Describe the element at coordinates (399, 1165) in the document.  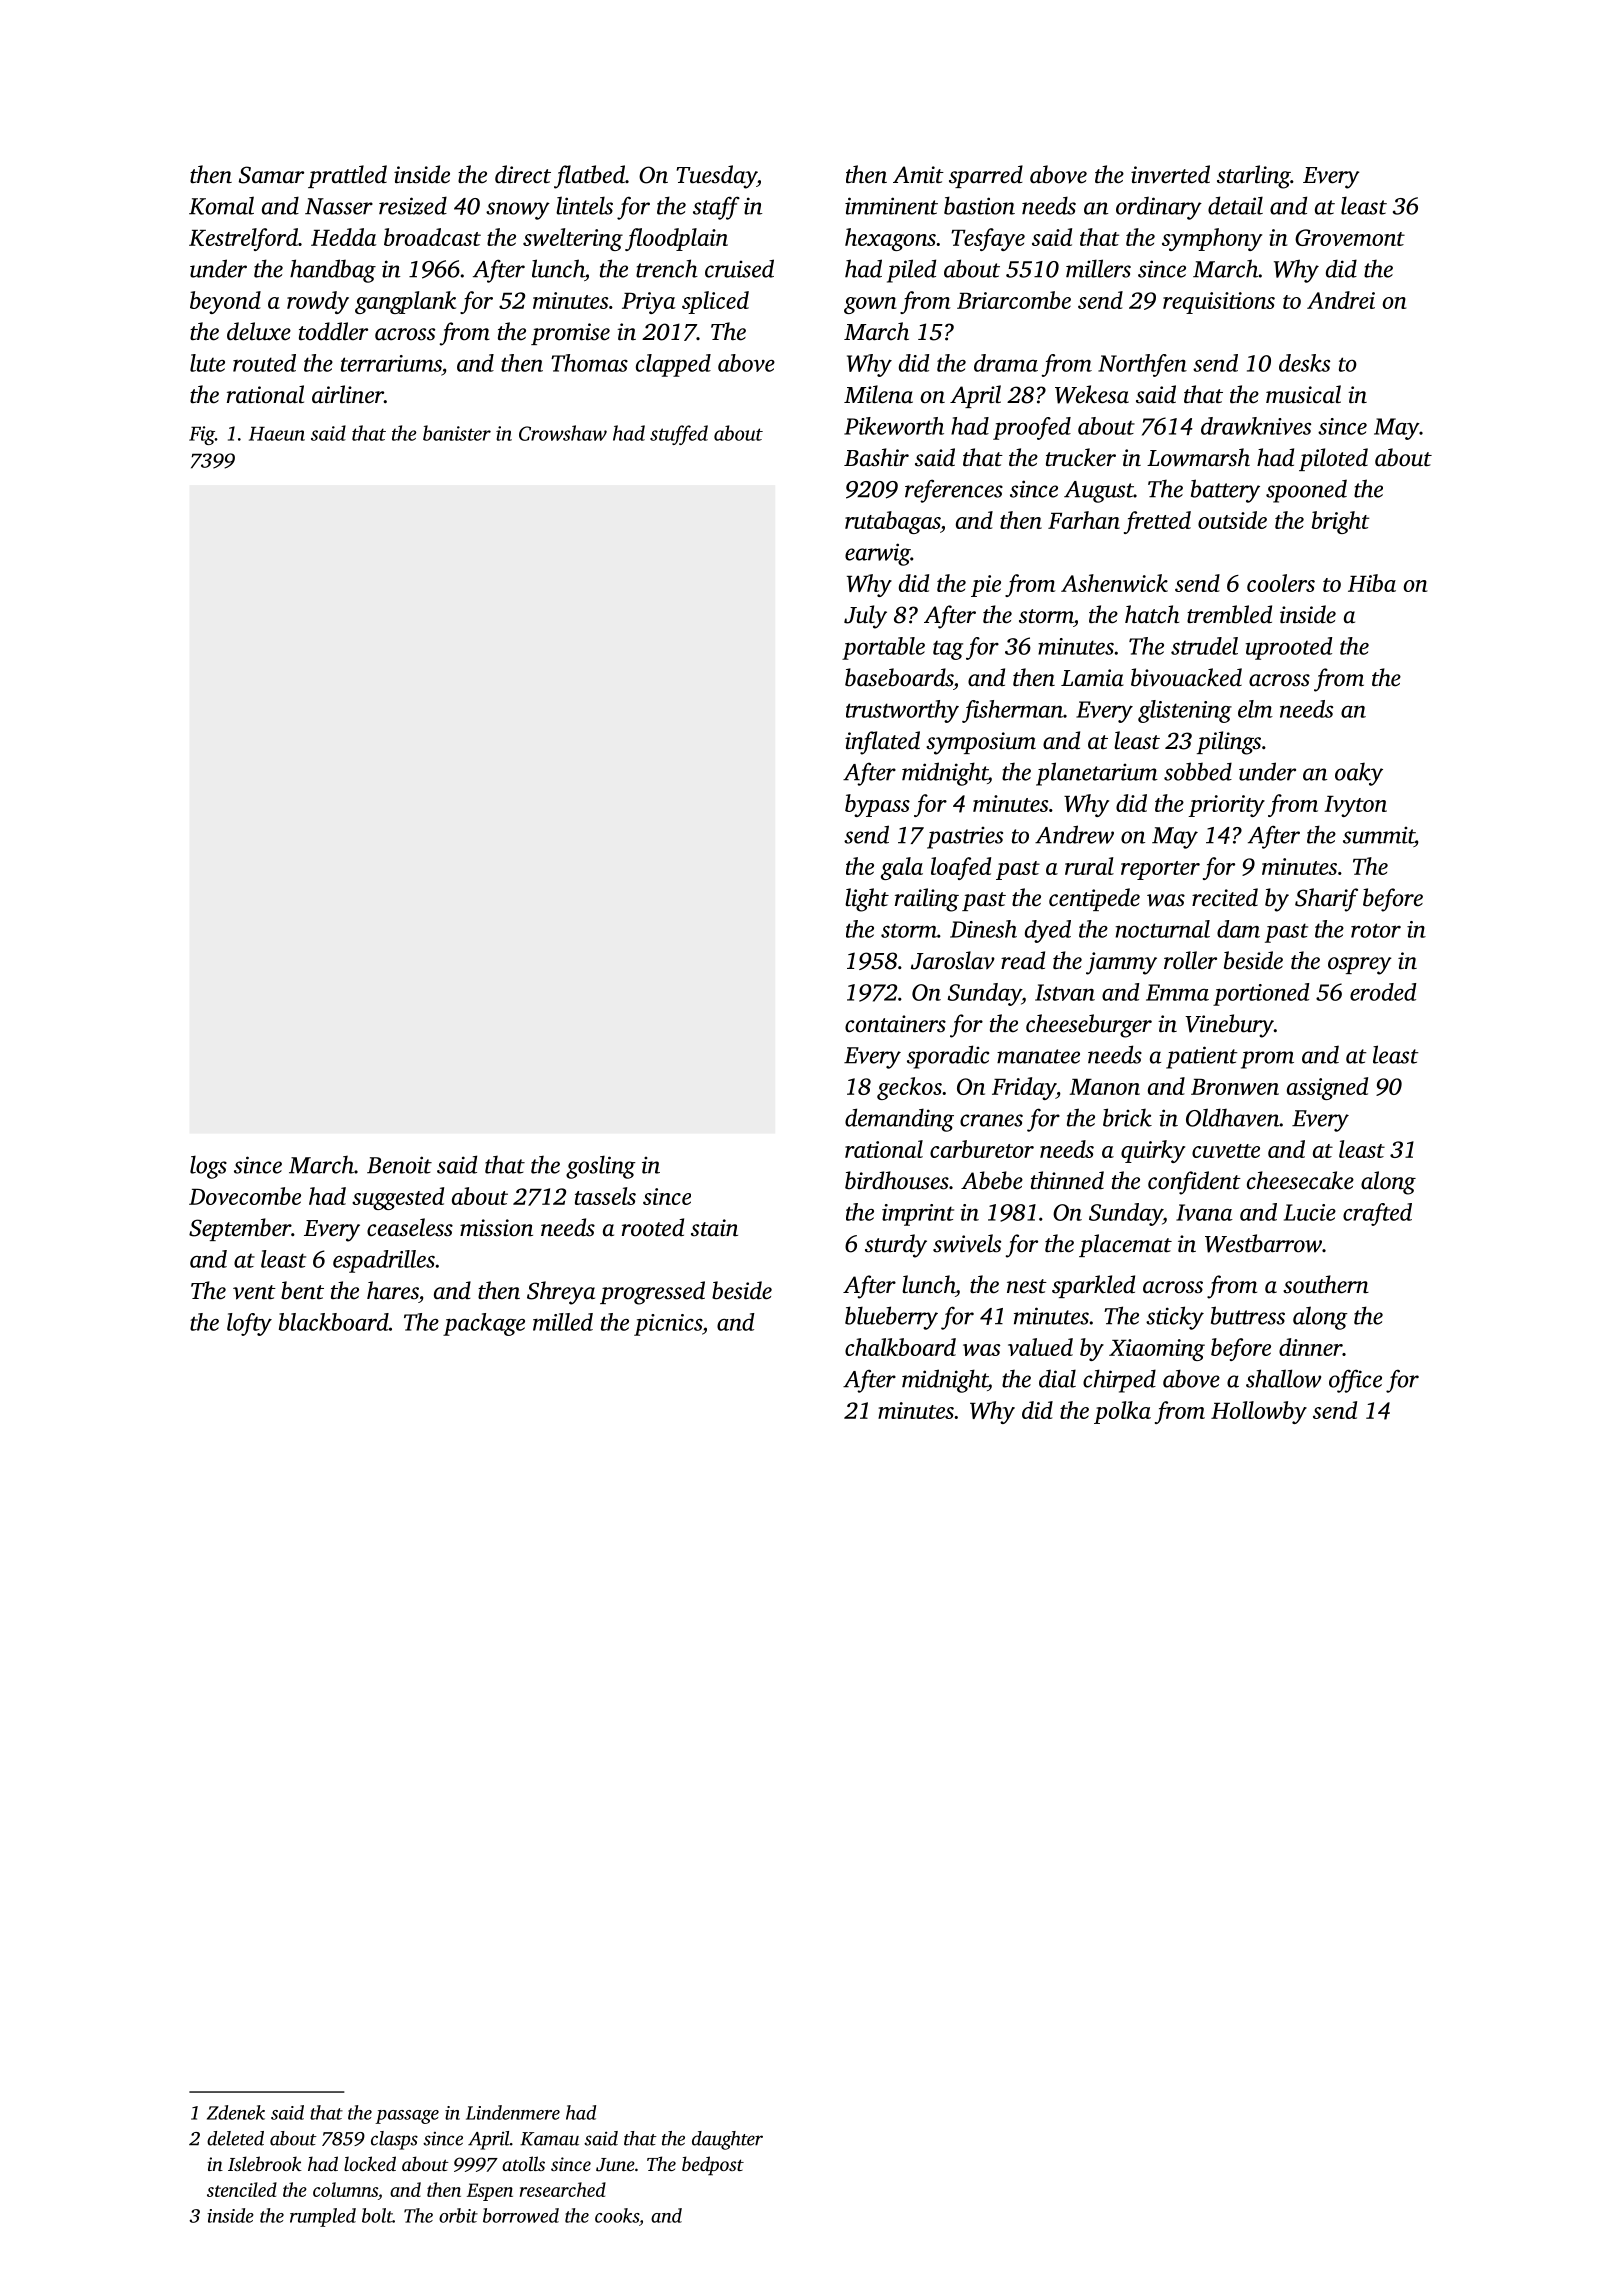
I see `Benoit` at that location.
